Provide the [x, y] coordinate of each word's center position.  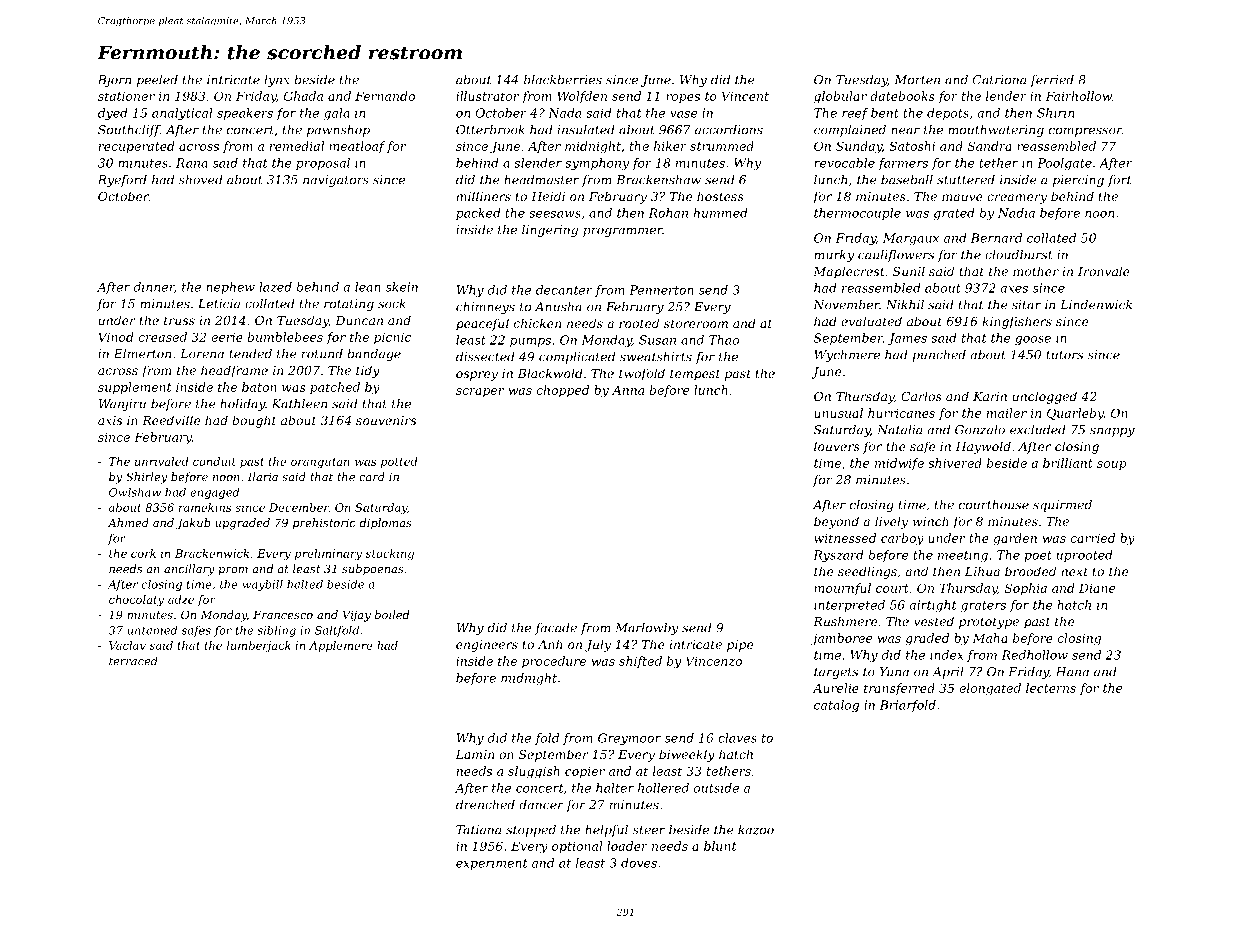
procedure [554, 662]
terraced [133, 661]
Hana [1072, 672]
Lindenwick [1096, 305]
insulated [586, 130]
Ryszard [838, 556]
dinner [154, 287]
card [372, 476]
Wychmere [847, 356]
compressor [1085, 132]
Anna [628, 390]
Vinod [116, 337]
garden [1015, 539]
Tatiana [478, 830]
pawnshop [338, 131]
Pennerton [661, 290]
